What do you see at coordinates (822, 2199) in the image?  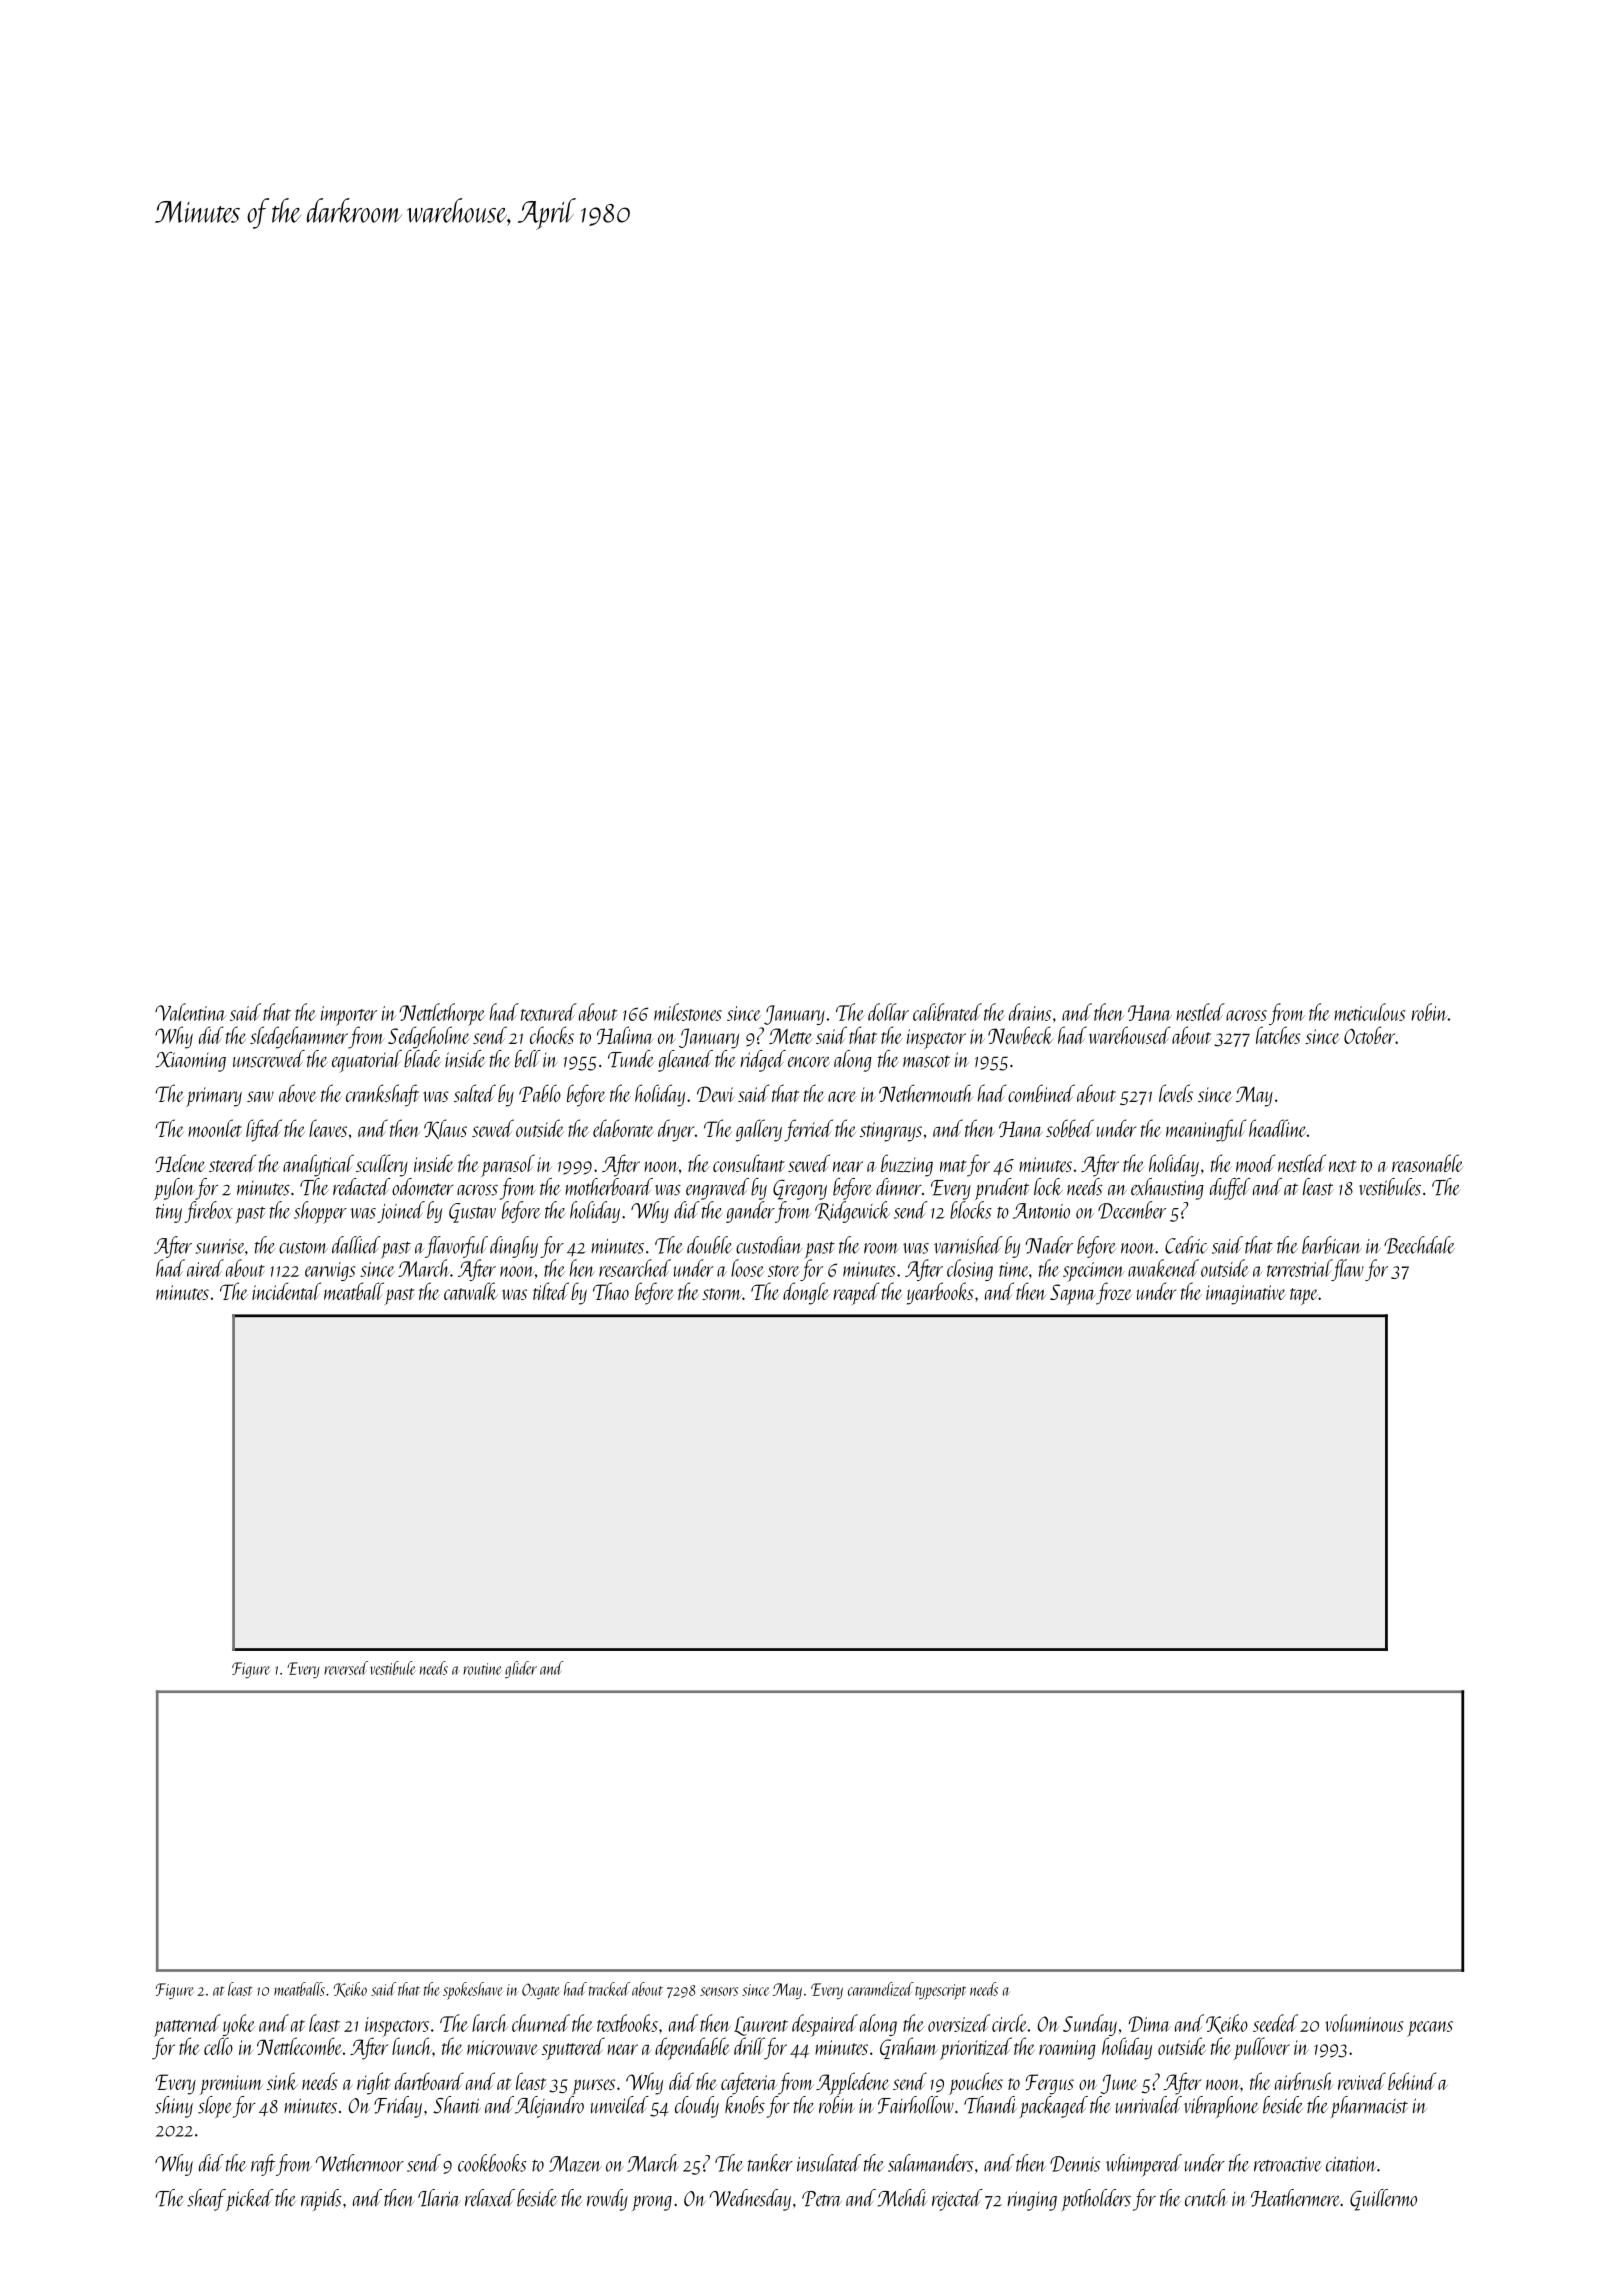 I see `Petra` at bounding box center [822, 2199].
